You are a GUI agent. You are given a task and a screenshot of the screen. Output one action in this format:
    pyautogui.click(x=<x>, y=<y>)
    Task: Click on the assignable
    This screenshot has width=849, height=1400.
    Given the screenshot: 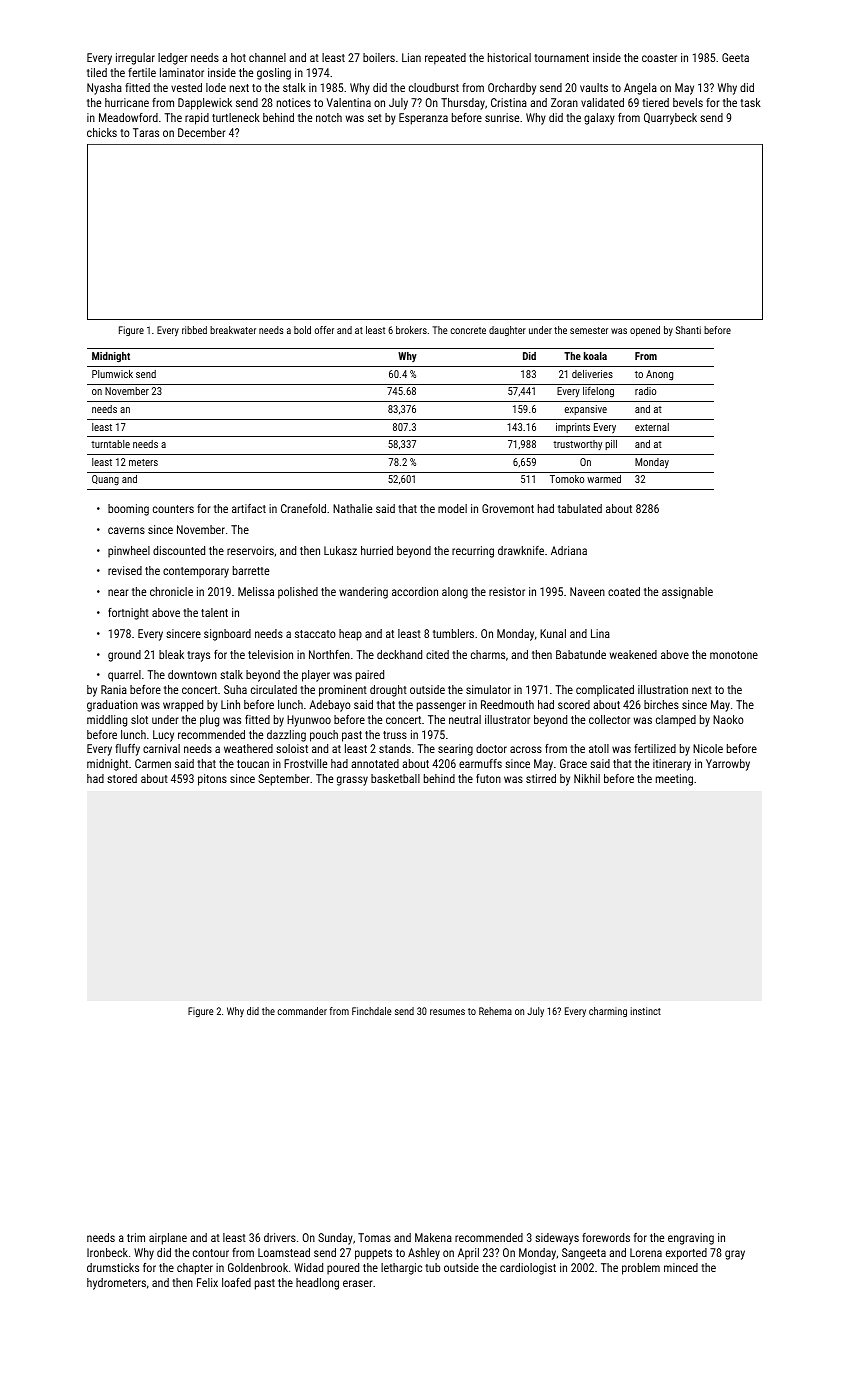 What is the action you would take?
    pyautogui.click(x=687, y=593)
